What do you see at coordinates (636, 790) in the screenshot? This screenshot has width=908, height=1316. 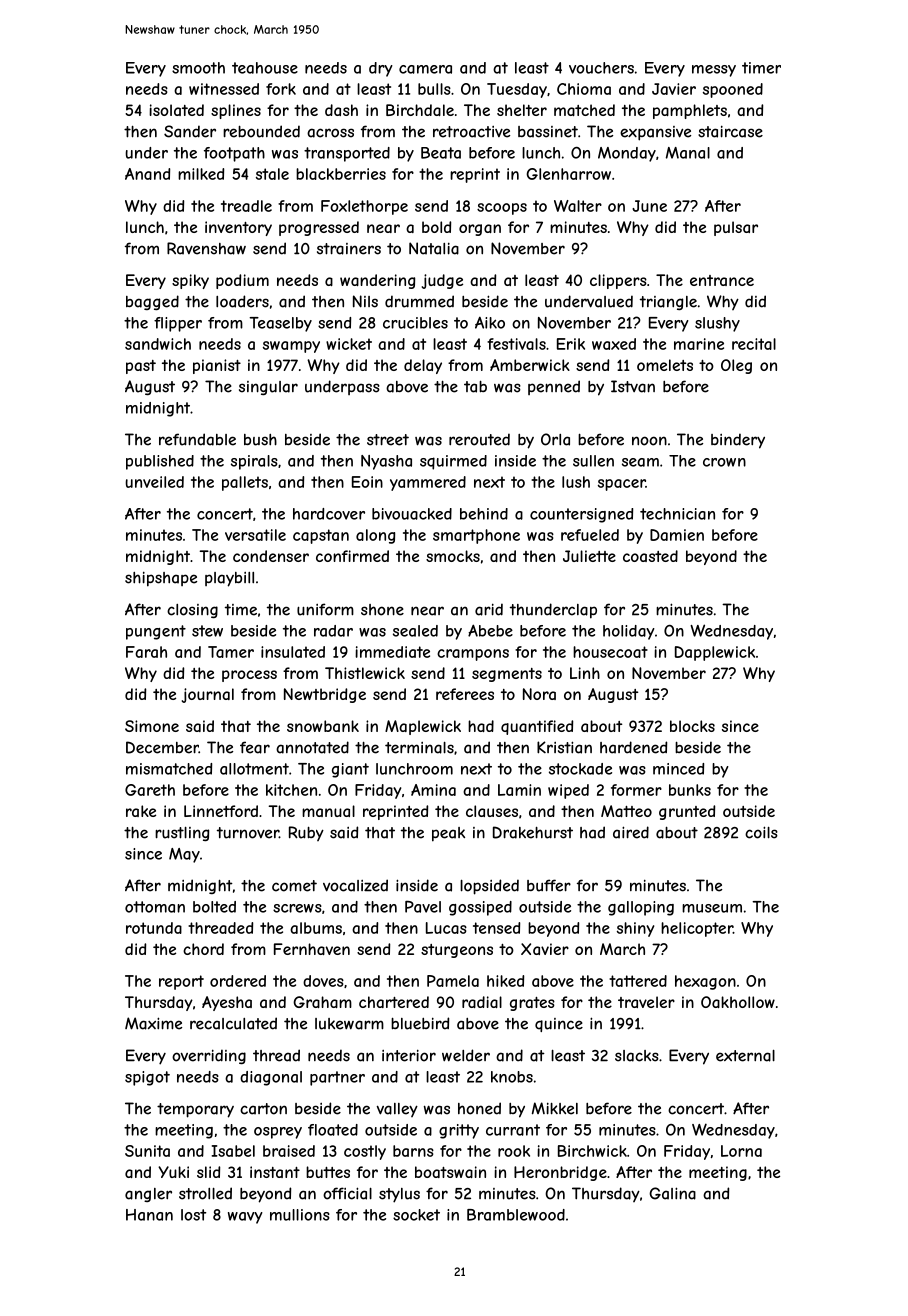 I see `former` at bounding box center [636, 790].
